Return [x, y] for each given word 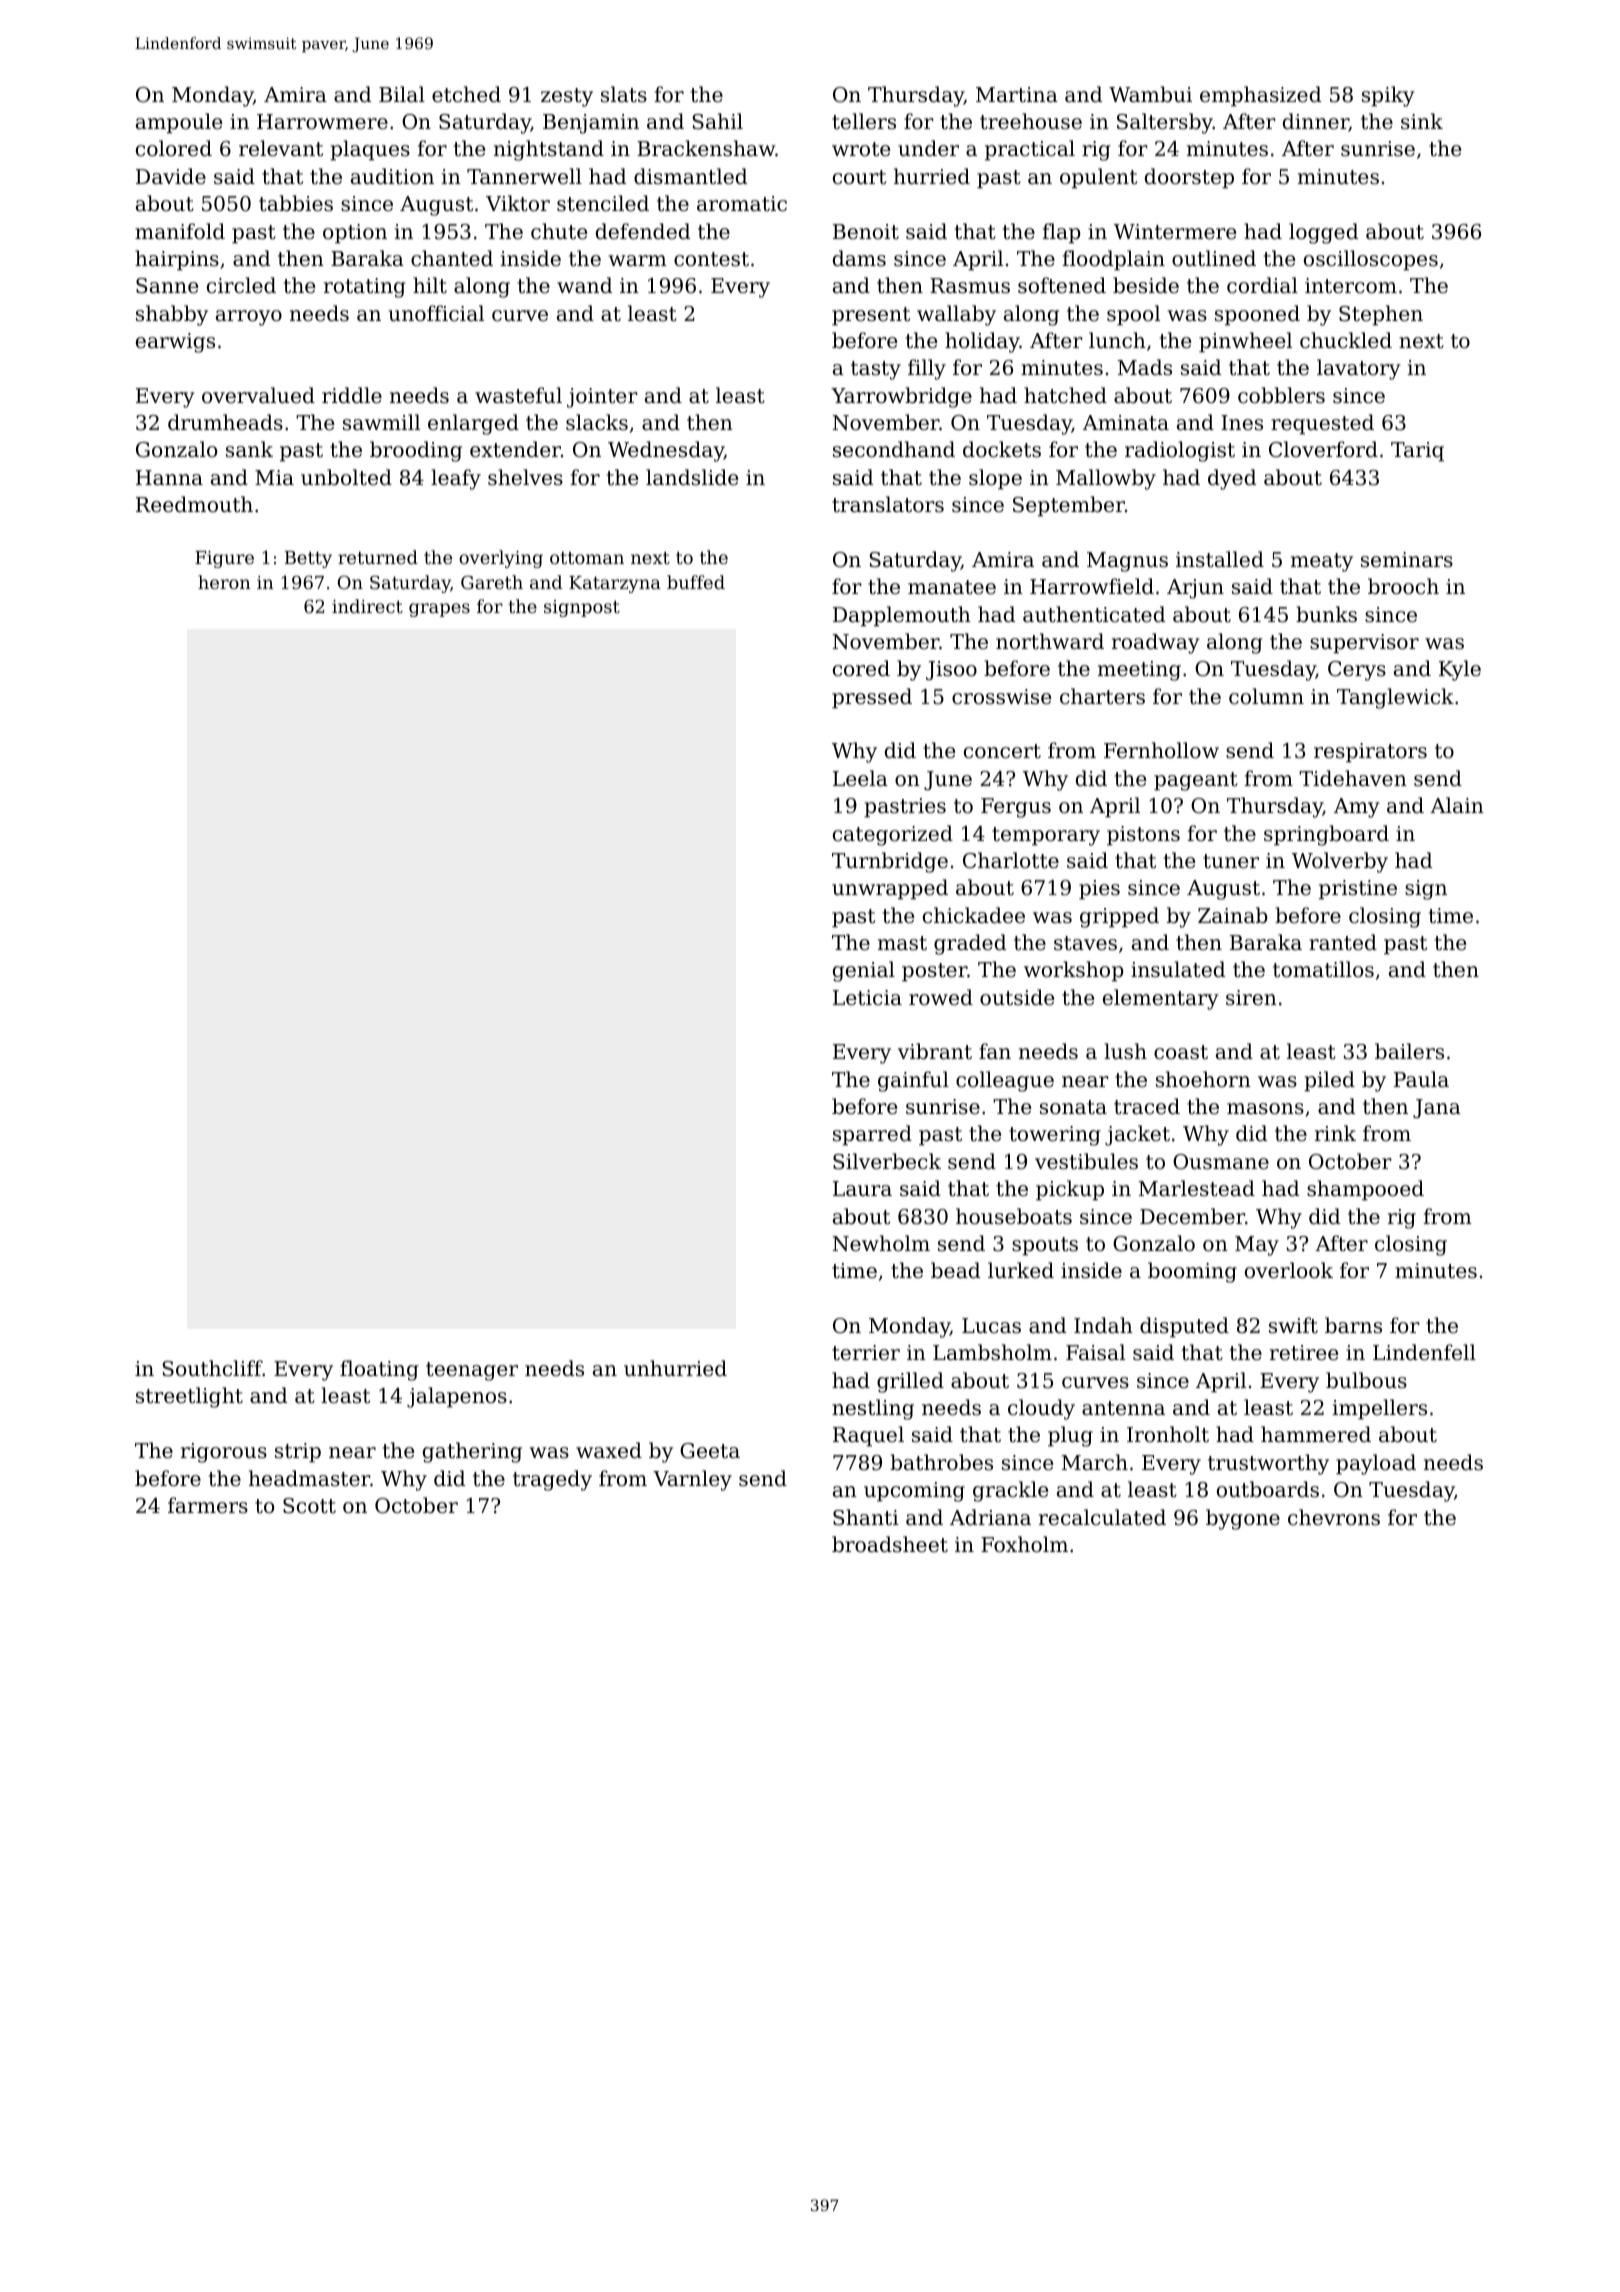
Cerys [1357, 671]
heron [224, 582]
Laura [862, 1188]
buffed [696, 582]
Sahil [718, 121]
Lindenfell [1424, 1352]
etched [466, 94]
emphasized [1260, 96]
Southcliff [213, 1368]
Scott [309, 1506]
